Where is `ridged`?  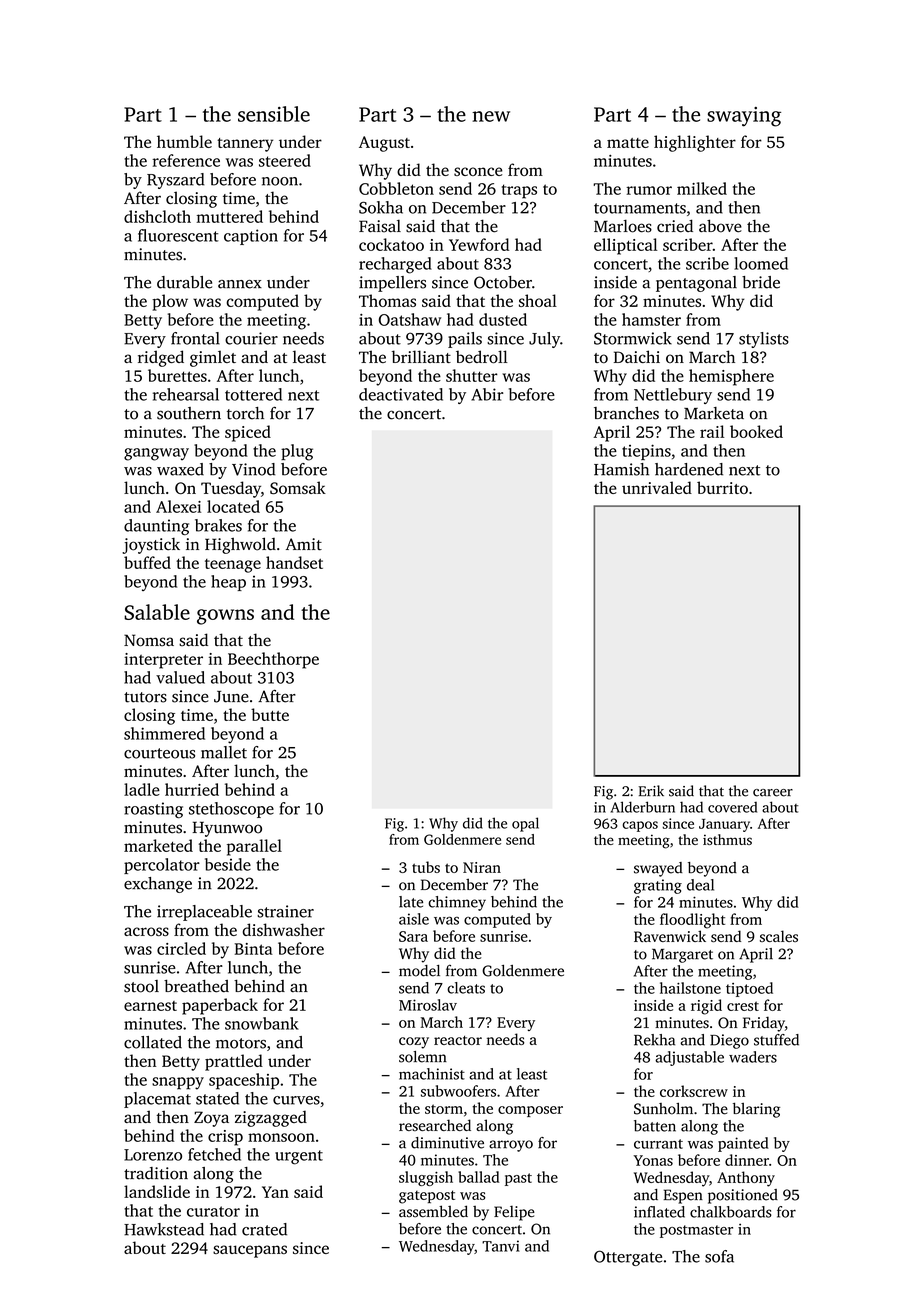 ridged is located at coordinates (161, 358).
